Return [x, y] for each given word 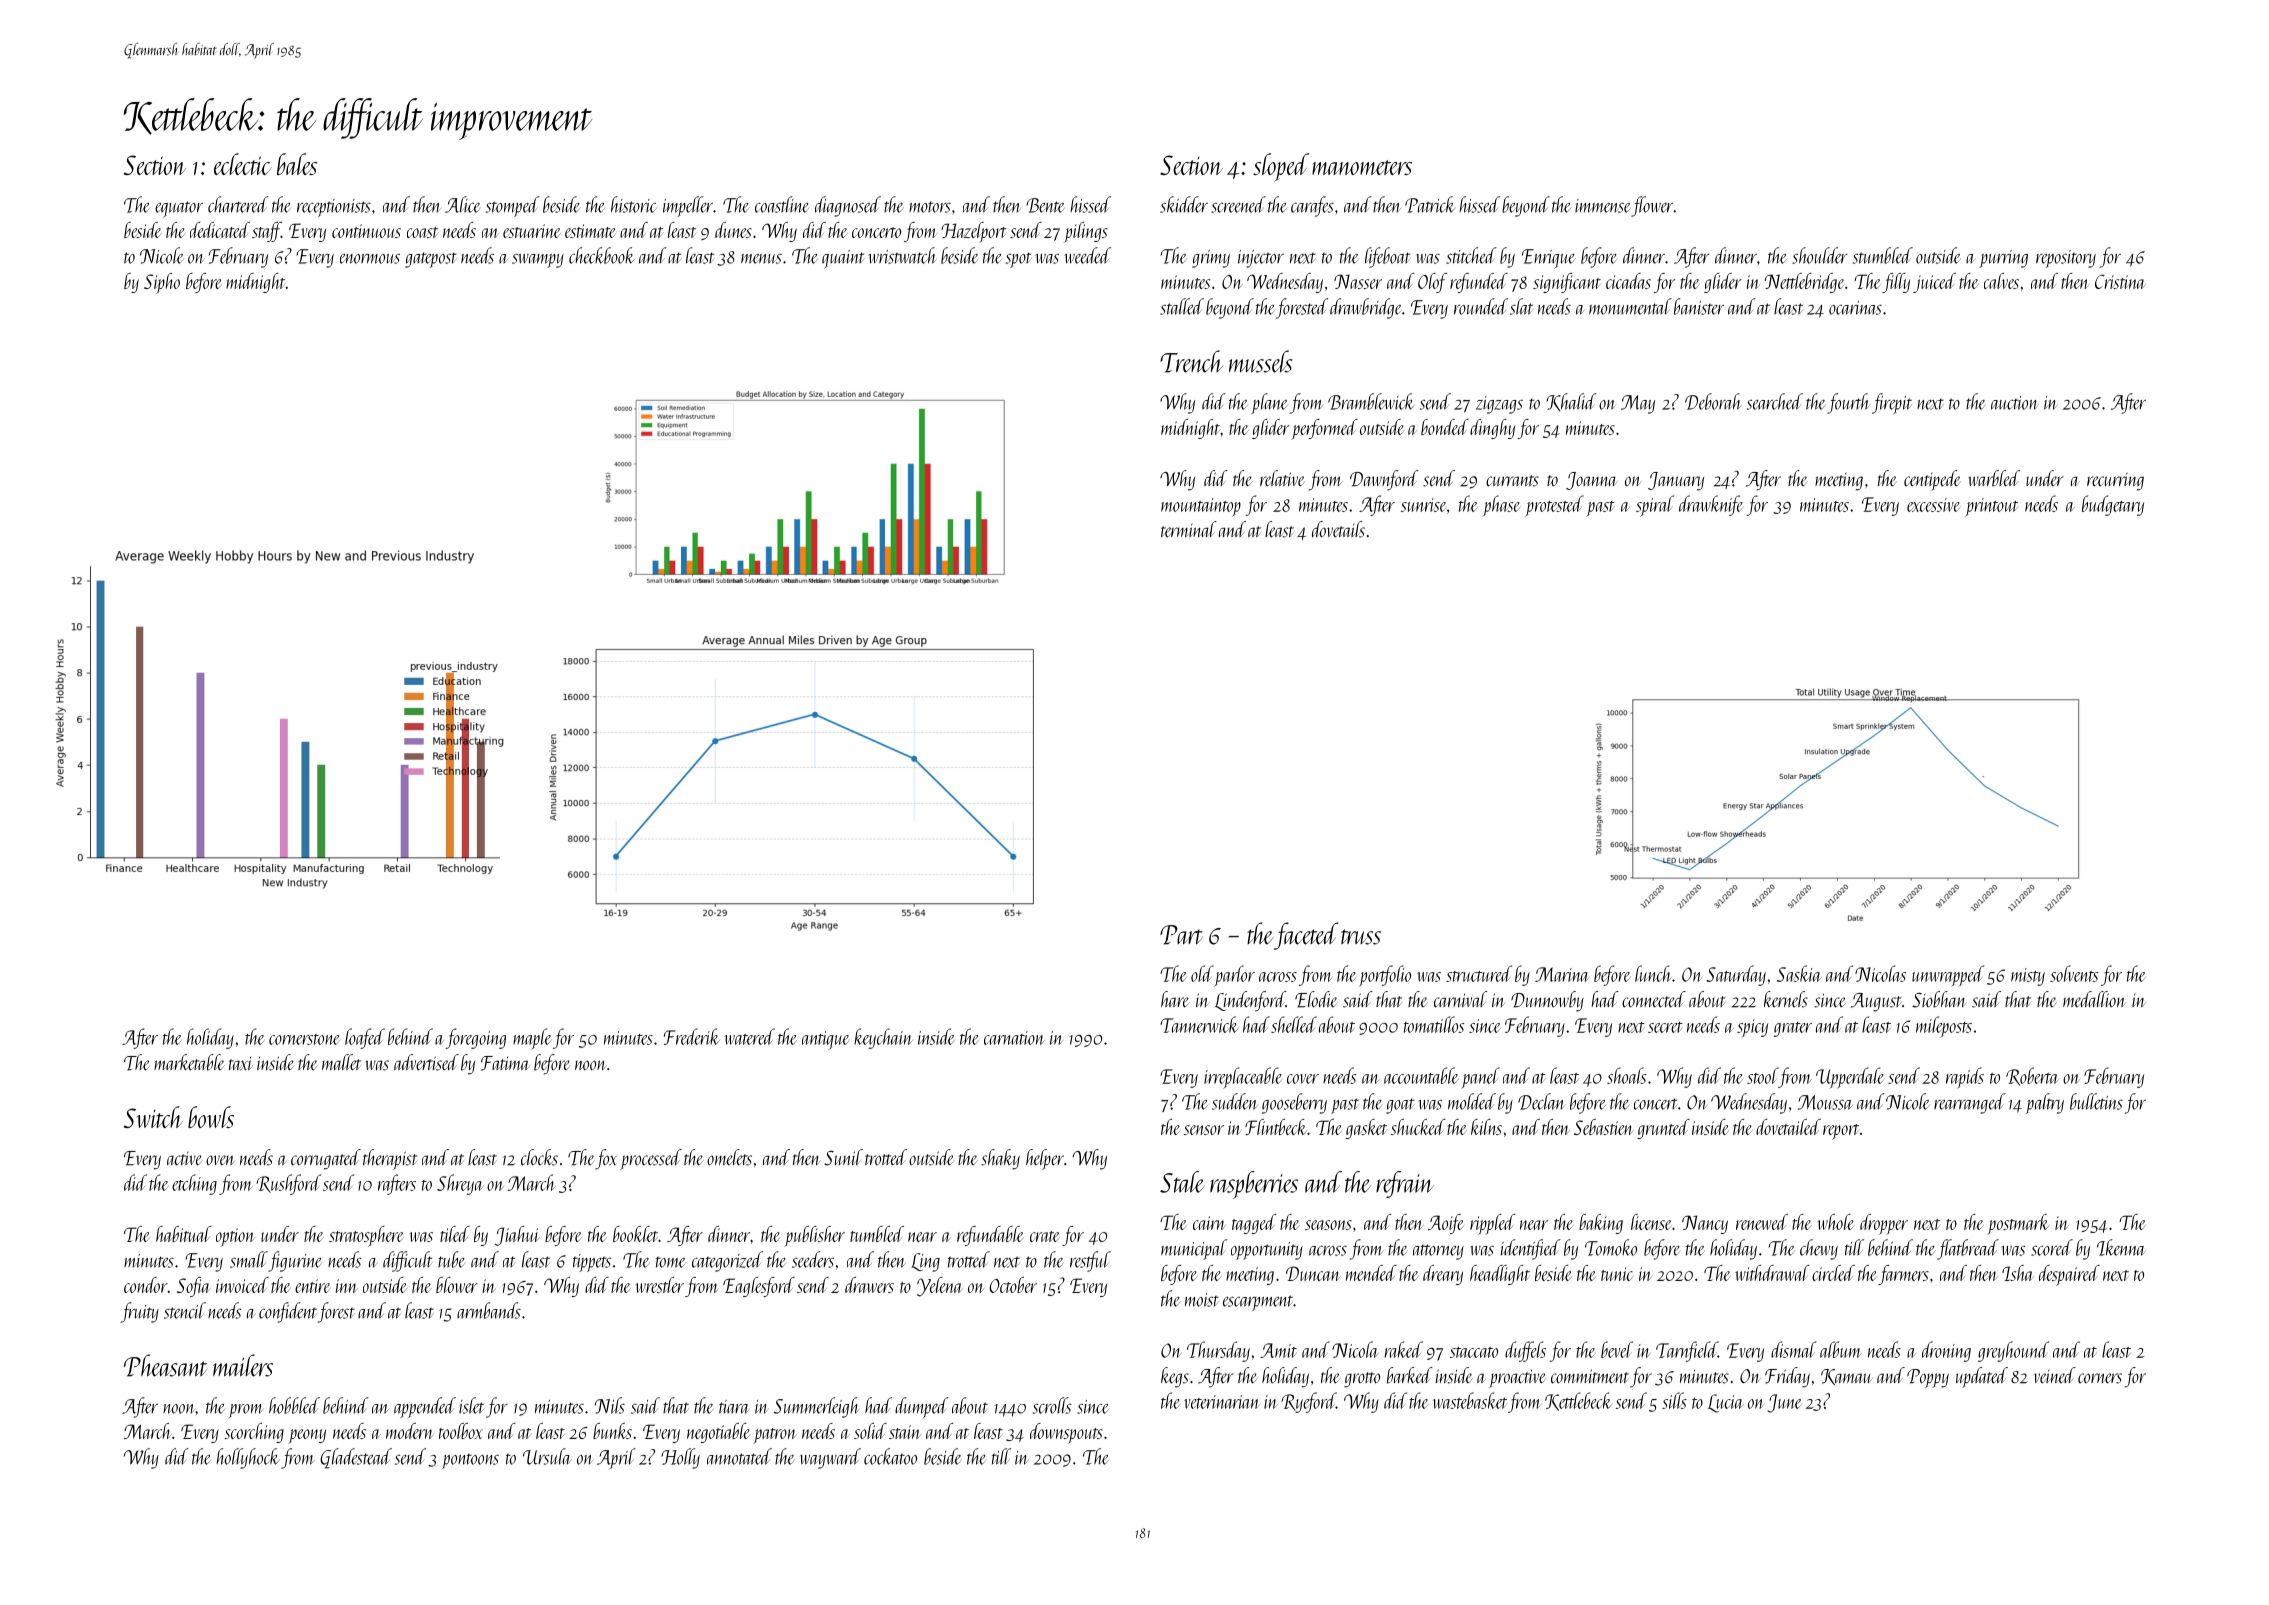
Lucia [1726, 1403]
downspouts [1066, 1433]
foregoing [475, 1038]
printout [1991, 507]
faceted [1306, 936]
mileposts [1944, 1027]
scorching [254, 1433]
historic [633, 204]
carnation [1014, 1038]
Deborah [1713, 401]
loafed [365, 1038]
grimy [1211, 259]
